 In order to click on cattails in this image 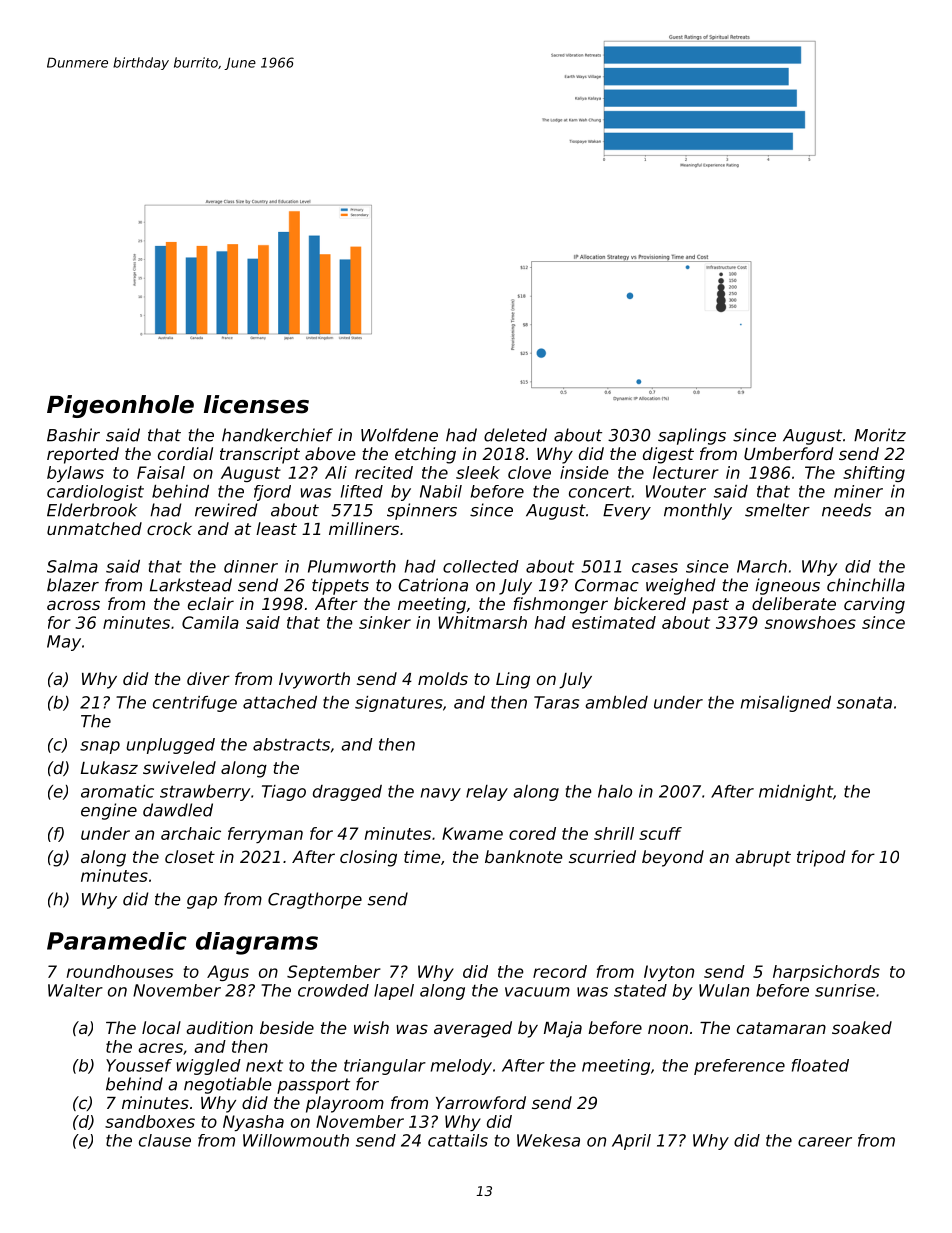, I will do `click(458, 1140)`.
